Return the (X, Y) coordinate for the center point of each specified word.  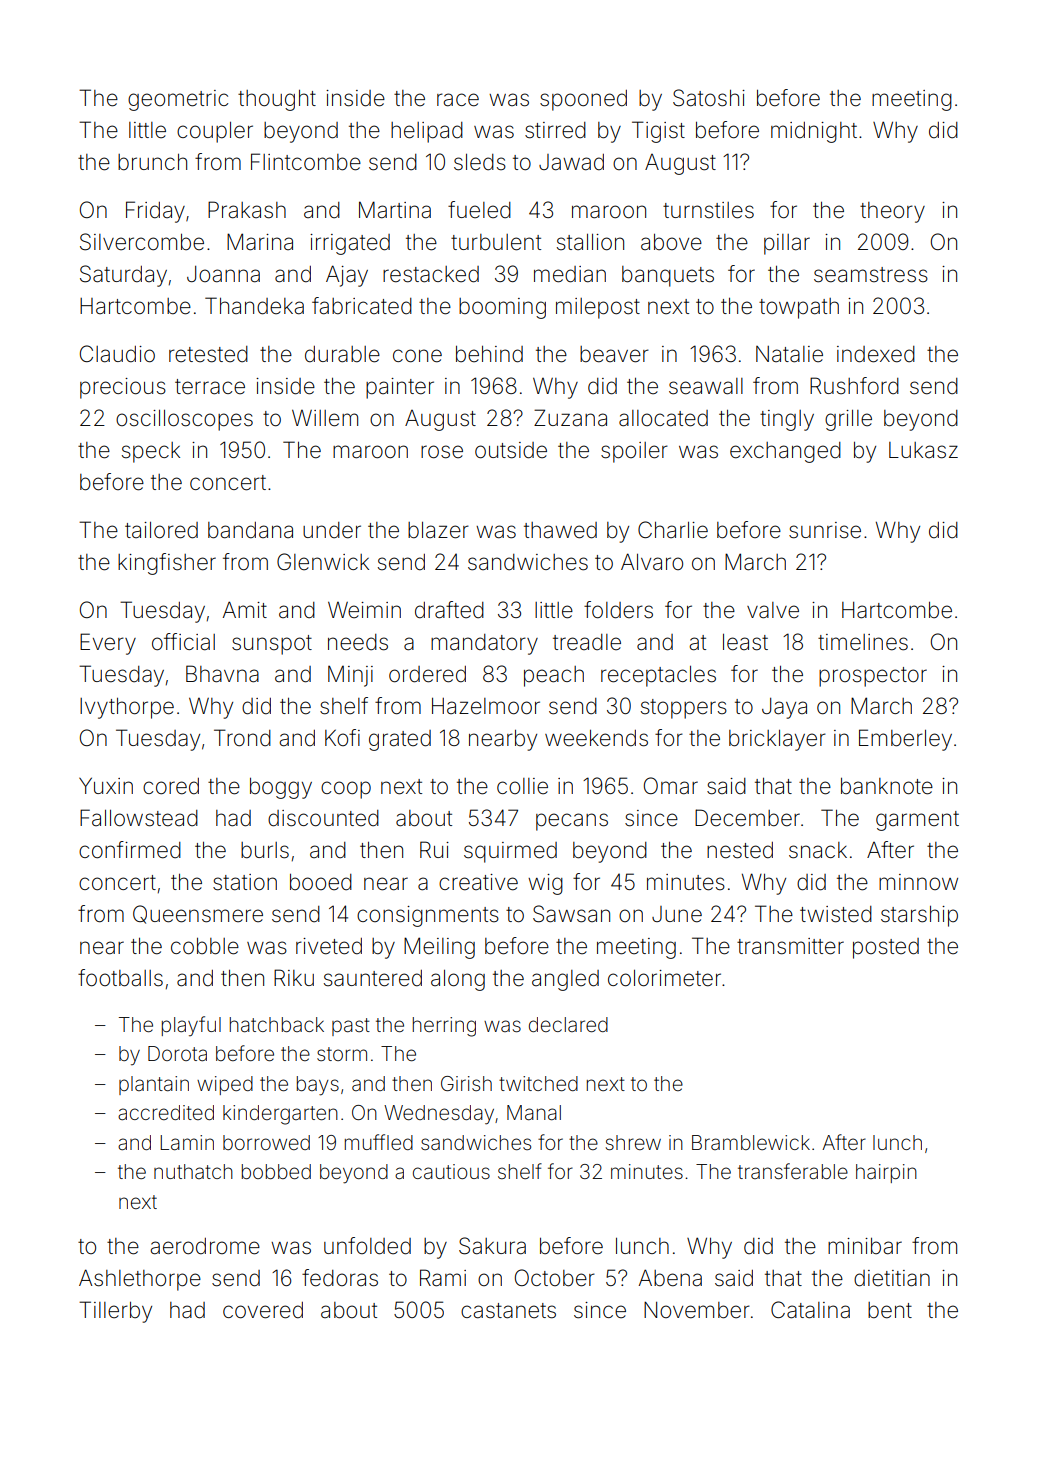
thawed (560, 530)
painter (400, 388)
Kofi (342, 737)
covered (263, 1310)
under (332, 530)
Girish (466, 1083)
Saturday (123, 276)
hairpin (886, 1173)
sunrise (825, 530)
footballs (120, 978)
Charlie (673, 530)
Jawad (571, 162)
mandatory (484, 644)
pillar (787, 244)
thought (277, 100)
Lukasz (923, 450)
